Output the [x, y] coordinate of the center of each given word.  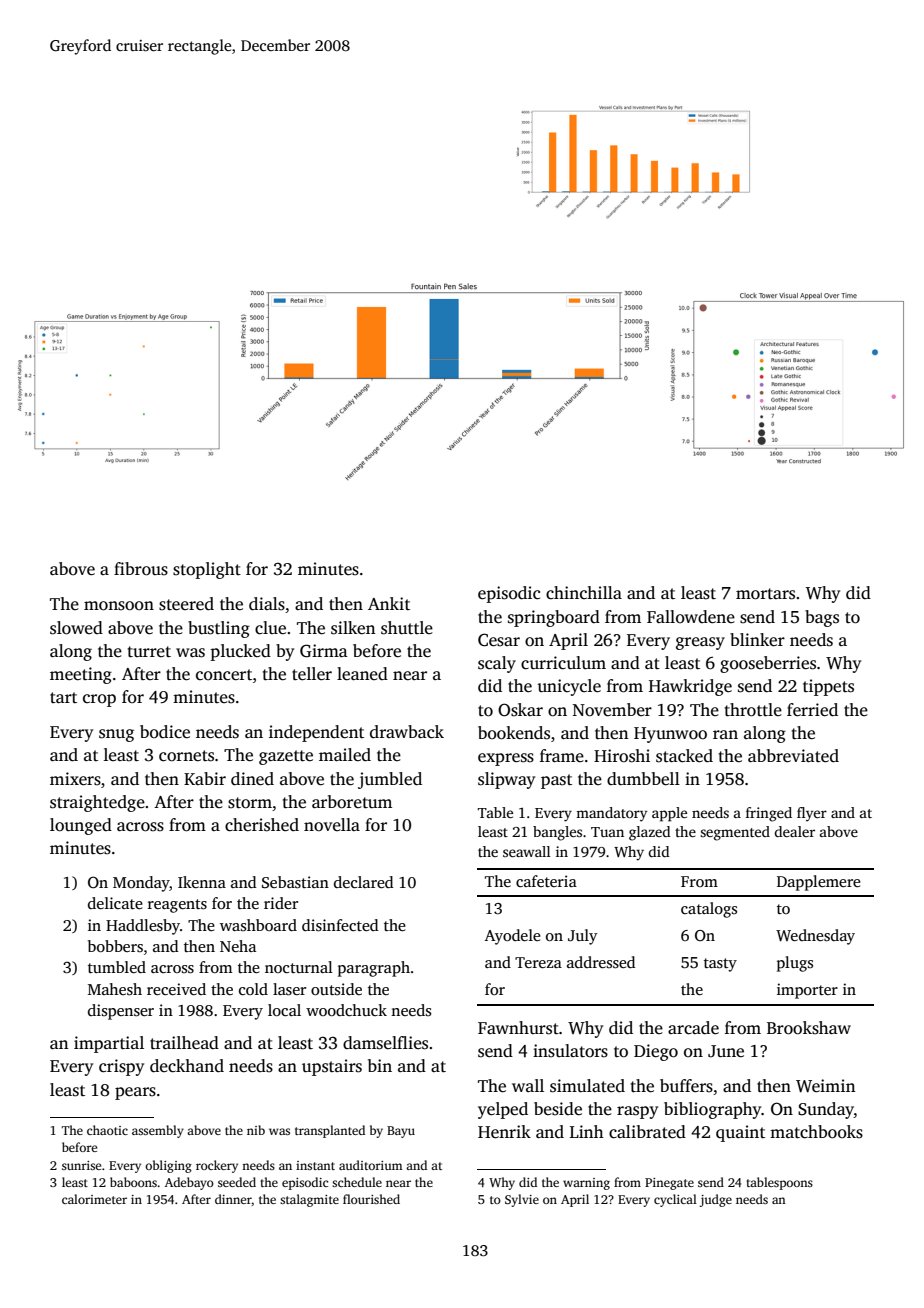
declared [364, 882]
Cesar [499, 640]
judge [715, 1200]
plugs [795, 964]
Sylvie [522, 1200]
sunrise [81, 1165]
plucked [240, 652]
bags [822, 618]
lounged [81, 826]
